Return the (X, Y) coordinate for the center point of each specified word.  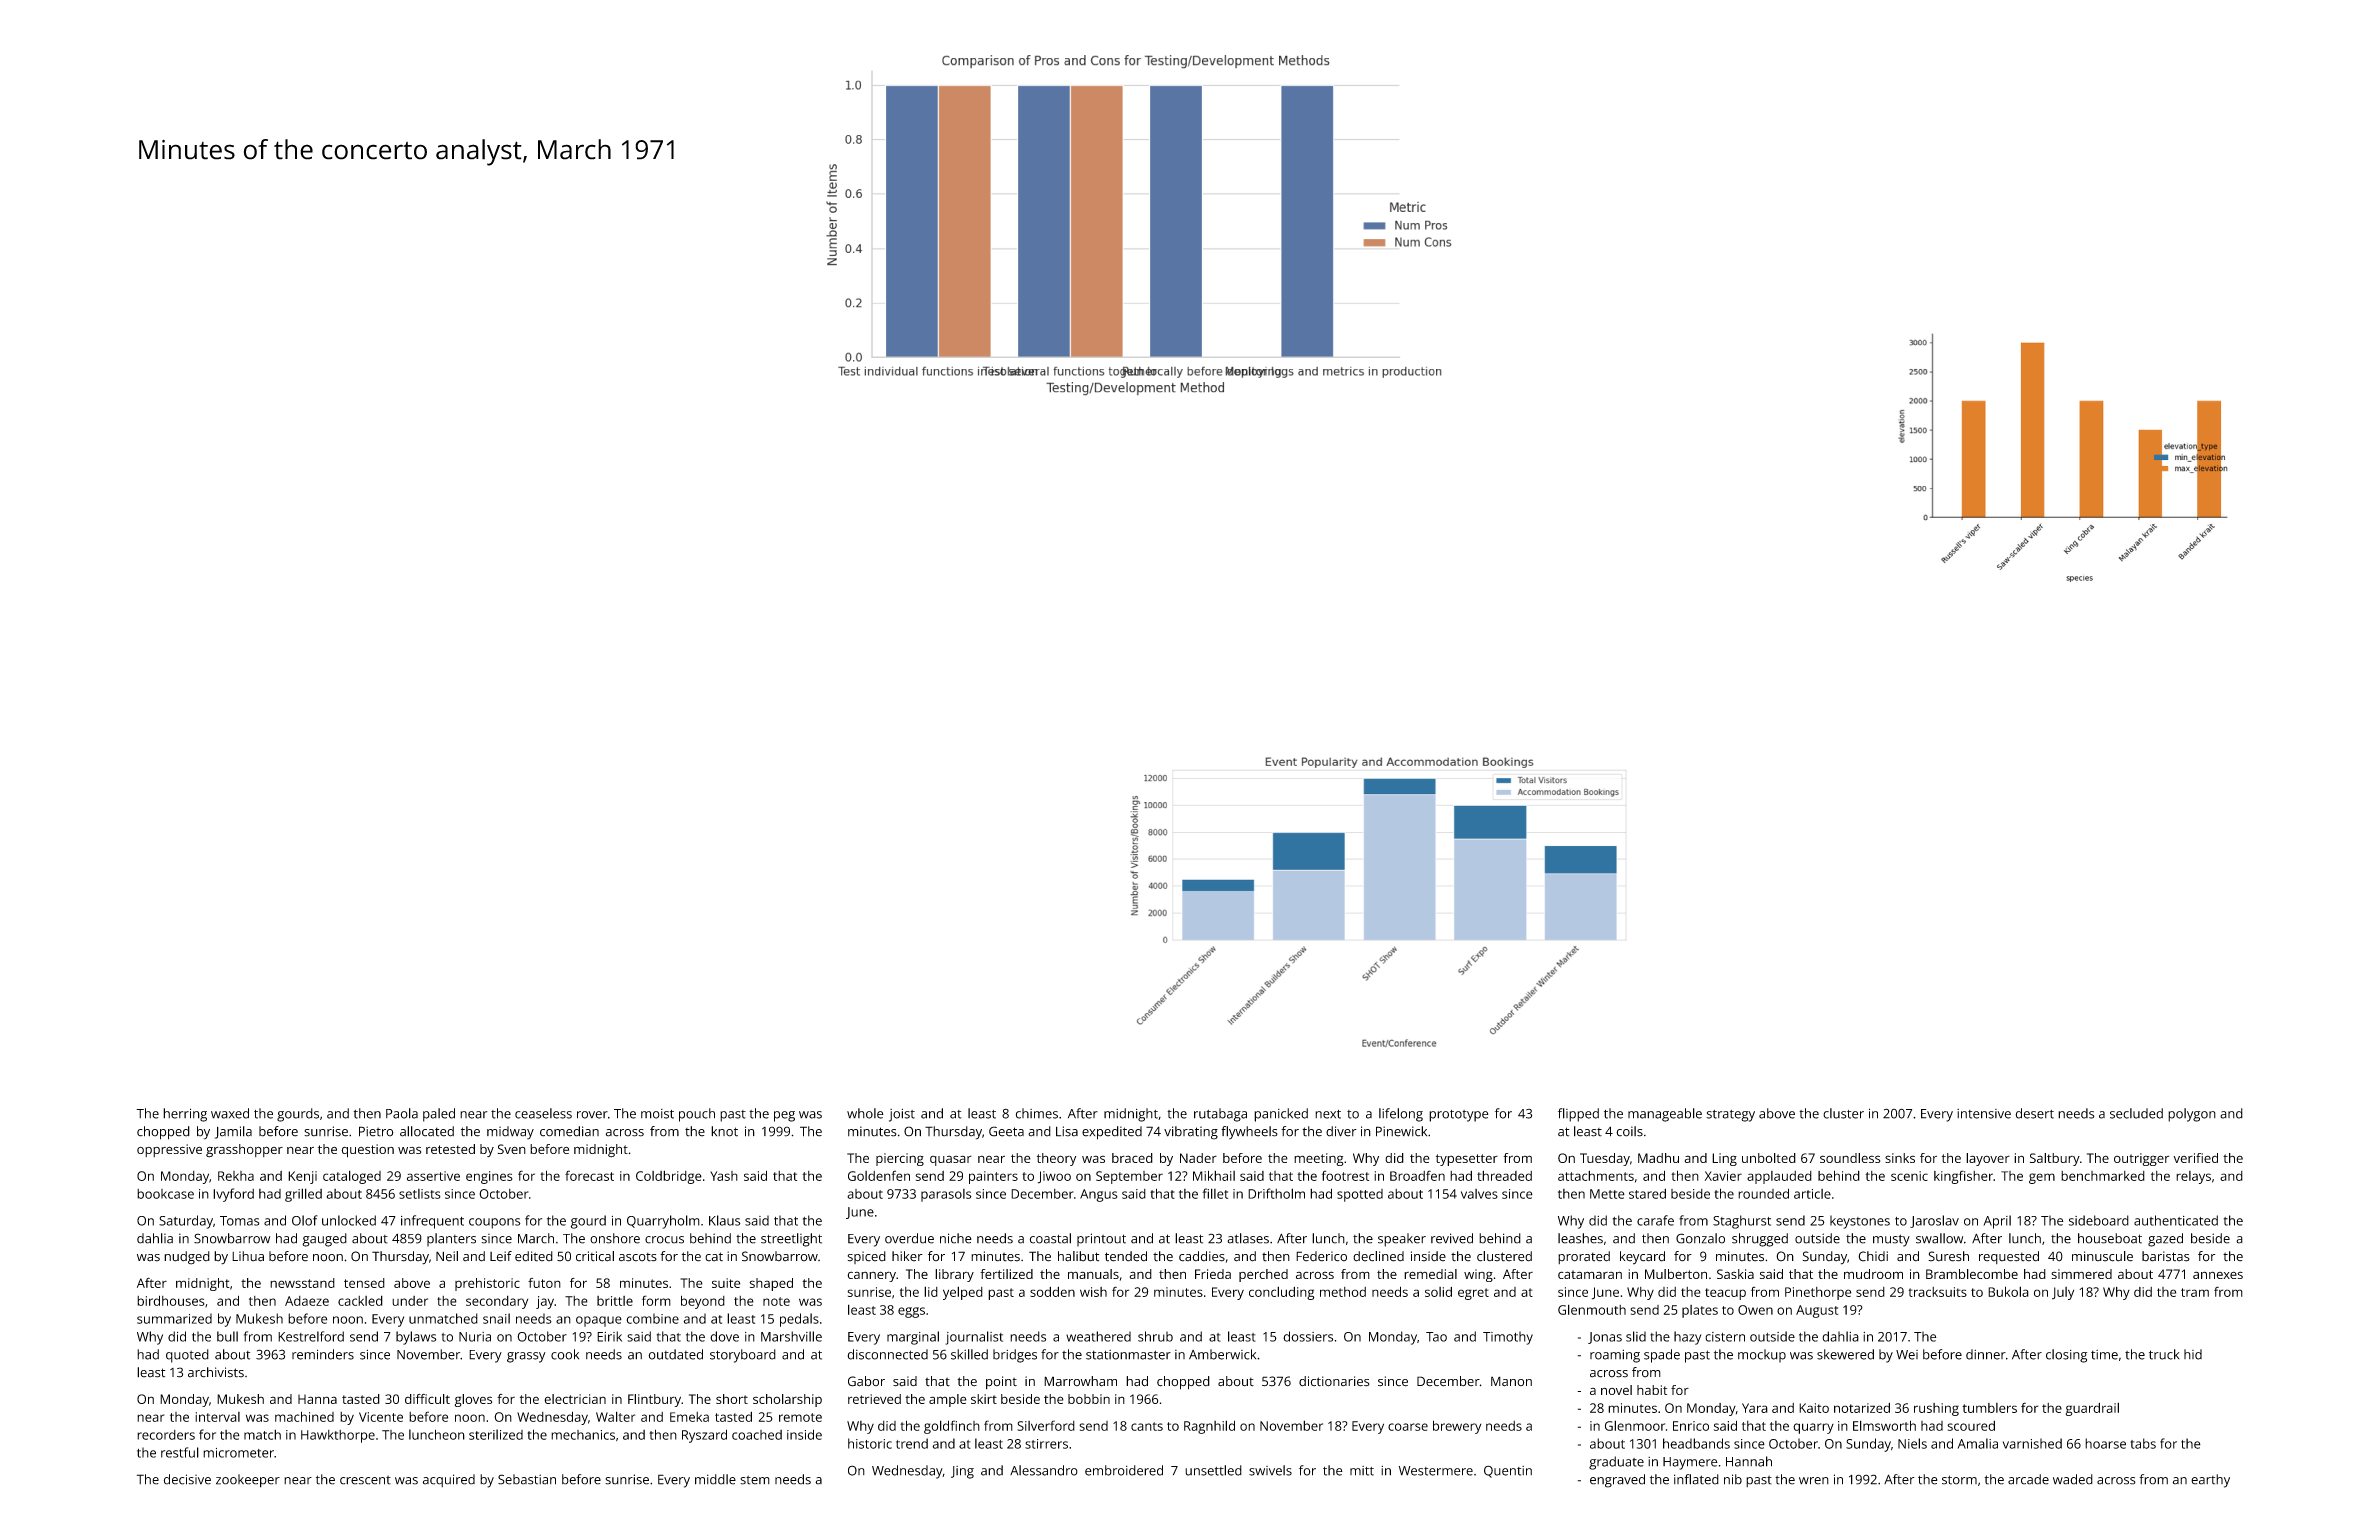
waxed (230, 1113)
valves (1479, 1194)
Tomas (240, 1221)
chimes (1037, 1113)
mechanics (583, 1435)
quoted (187, 1356)
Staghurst (1742, 1222)
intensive (1984, 1114)
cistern (1725, 1337)
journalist (974, 1338)
